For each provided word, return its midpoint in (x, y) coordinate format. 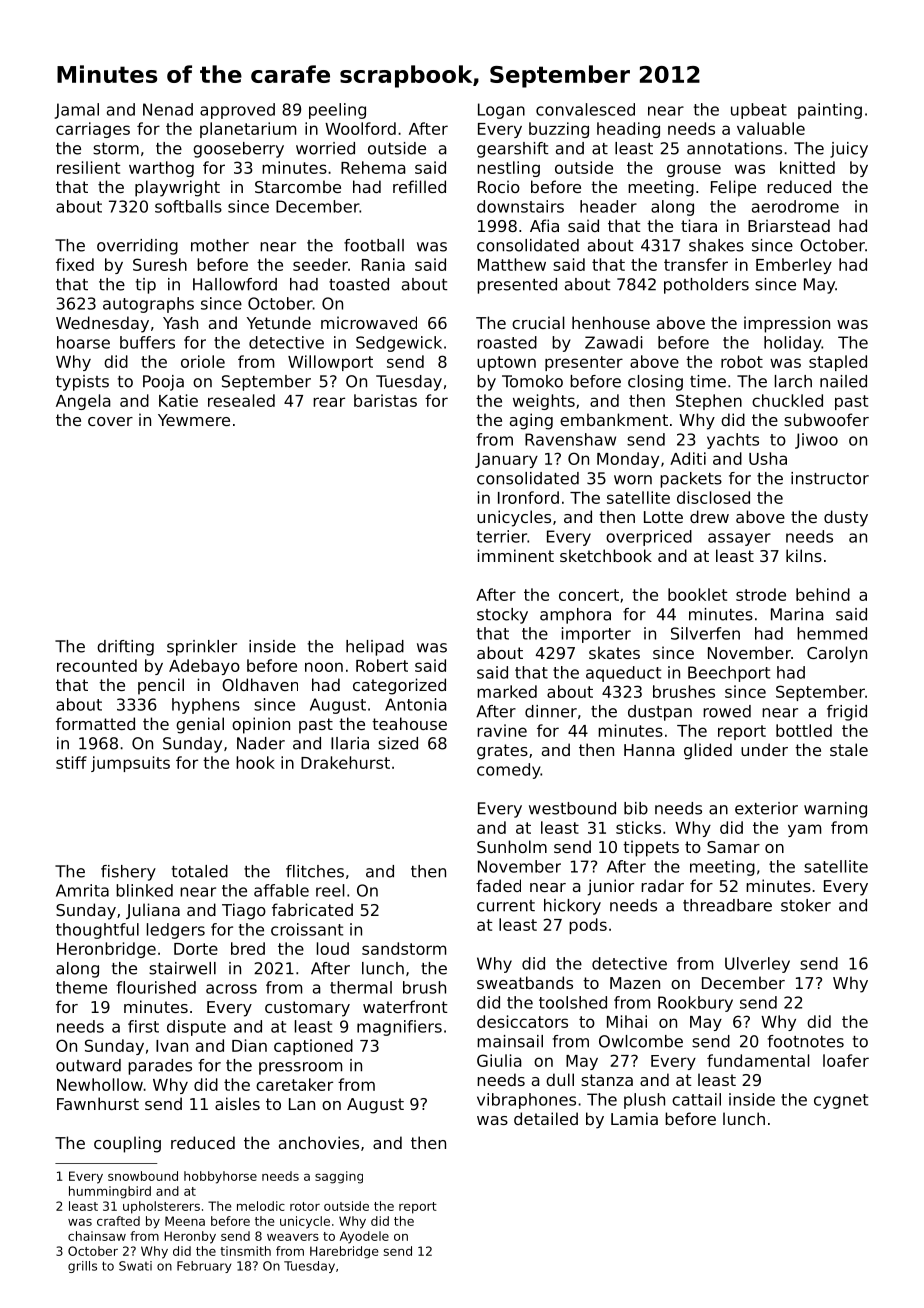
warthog (161, 169)
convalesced (585, 109)
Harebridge (344, 1252)
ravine (502, 730)
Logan (501, 111)
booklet (697, 594)
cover (110, 421)
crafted (118, 1221)
